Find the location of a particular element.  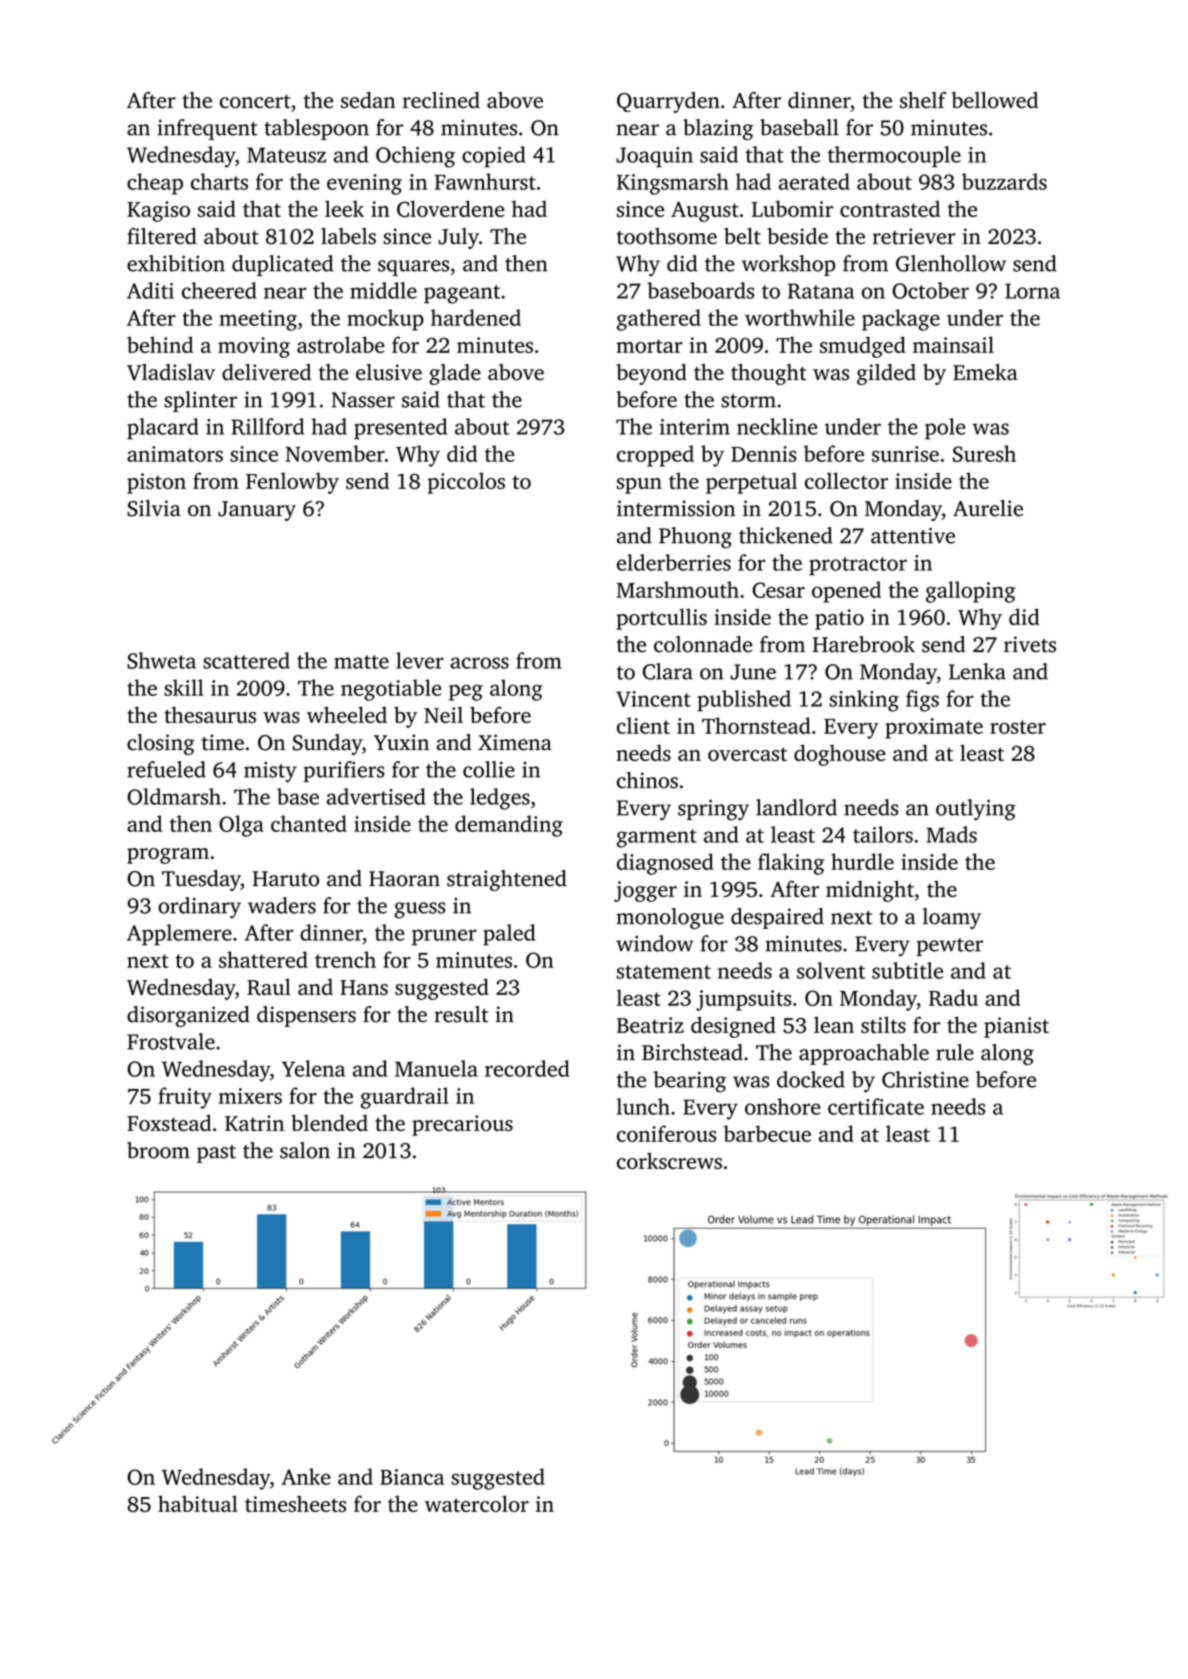

Applemere is located at coordinates (179, 935).
